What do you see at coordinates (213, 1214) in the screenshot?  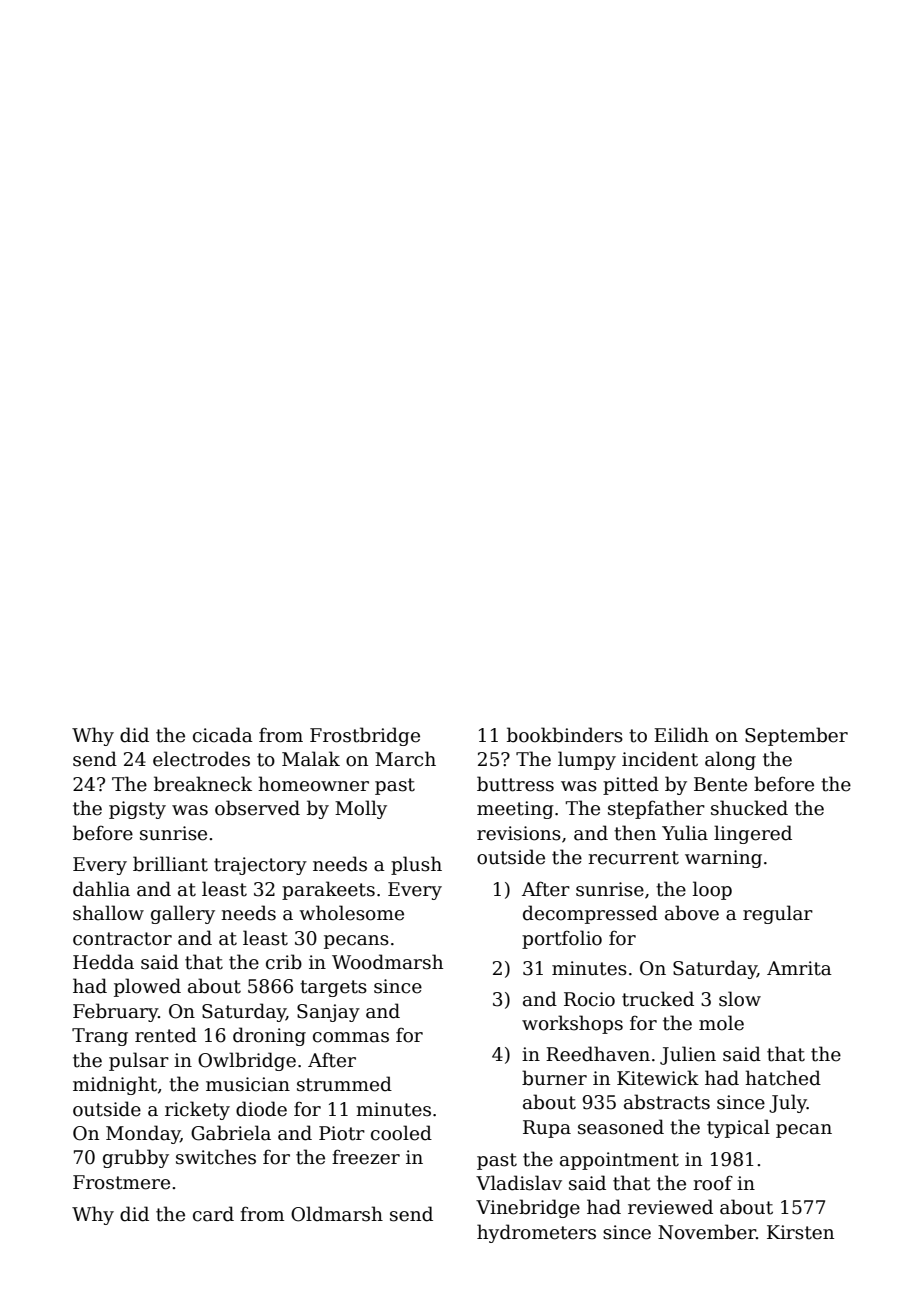 I see `card` at bounding box center [213, 1214].
